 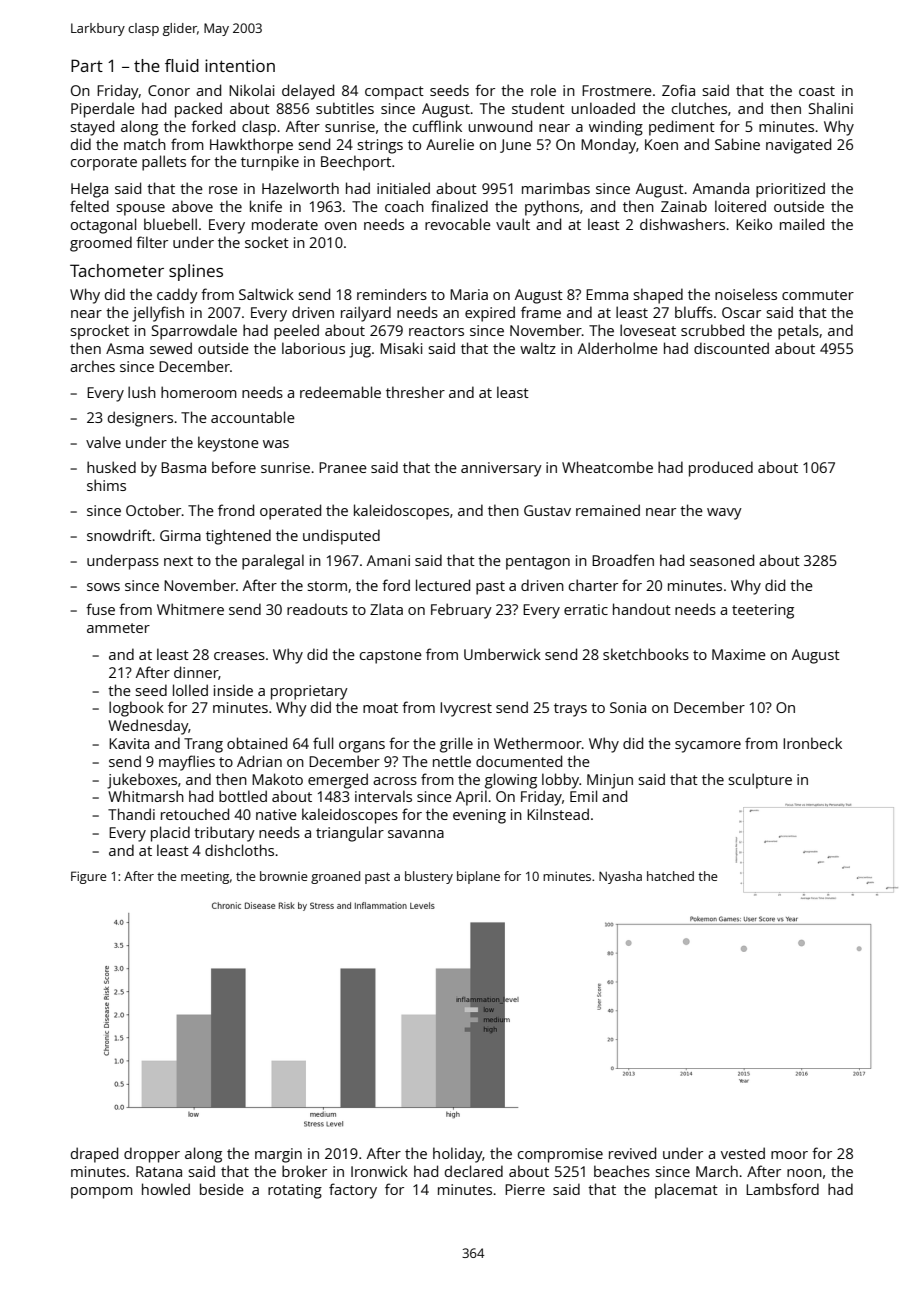 I want to click on anniversary, so click(x=501, y=469).
